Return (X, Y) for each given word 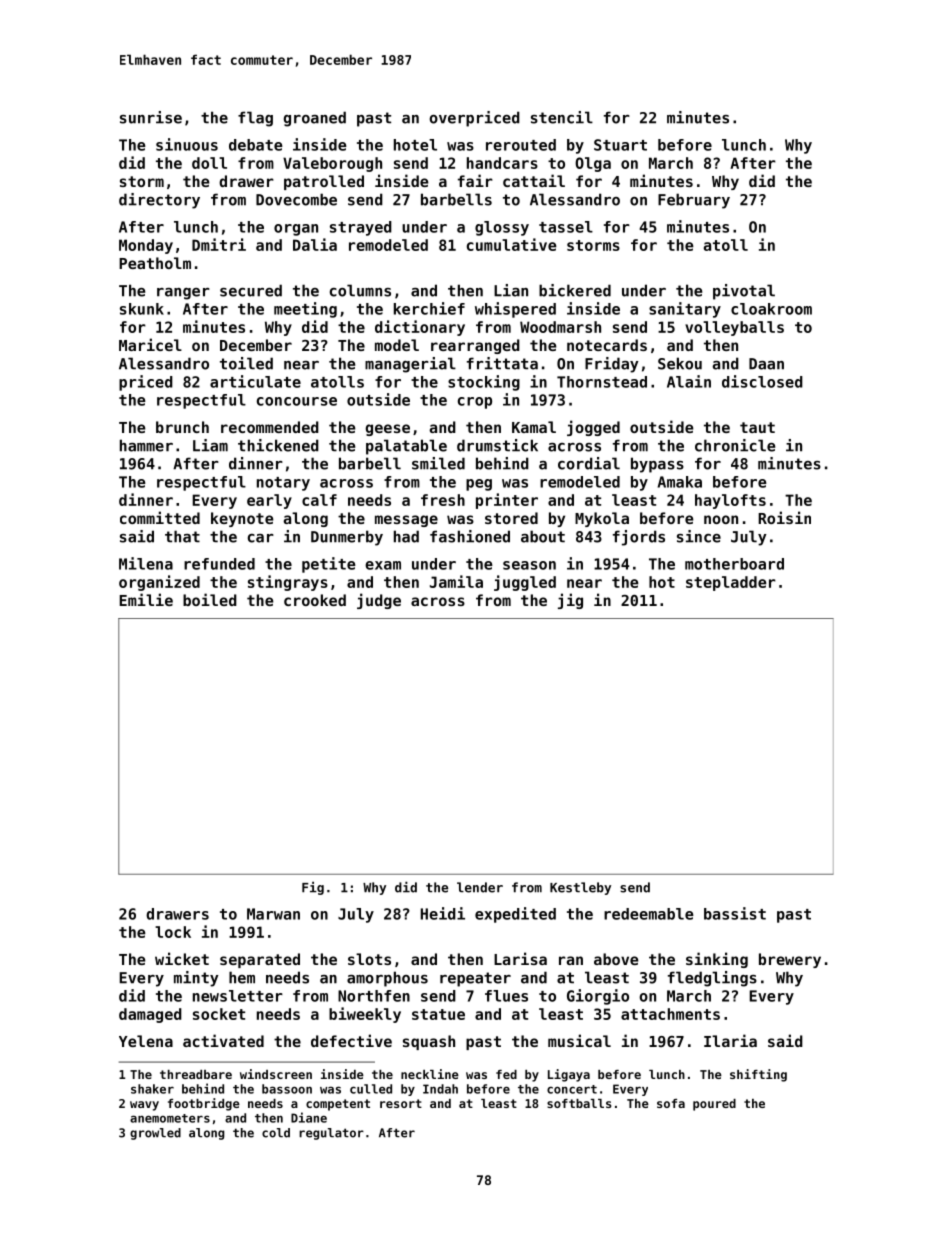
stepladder (731, 583)
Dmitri (219, 244)
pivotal (744, 292)
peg (479, 485)
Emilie (146, 599)
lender (480, 887)
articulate (255, 381)
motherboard (734, 564)
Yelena (146, 1041)
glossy (502, 228)
